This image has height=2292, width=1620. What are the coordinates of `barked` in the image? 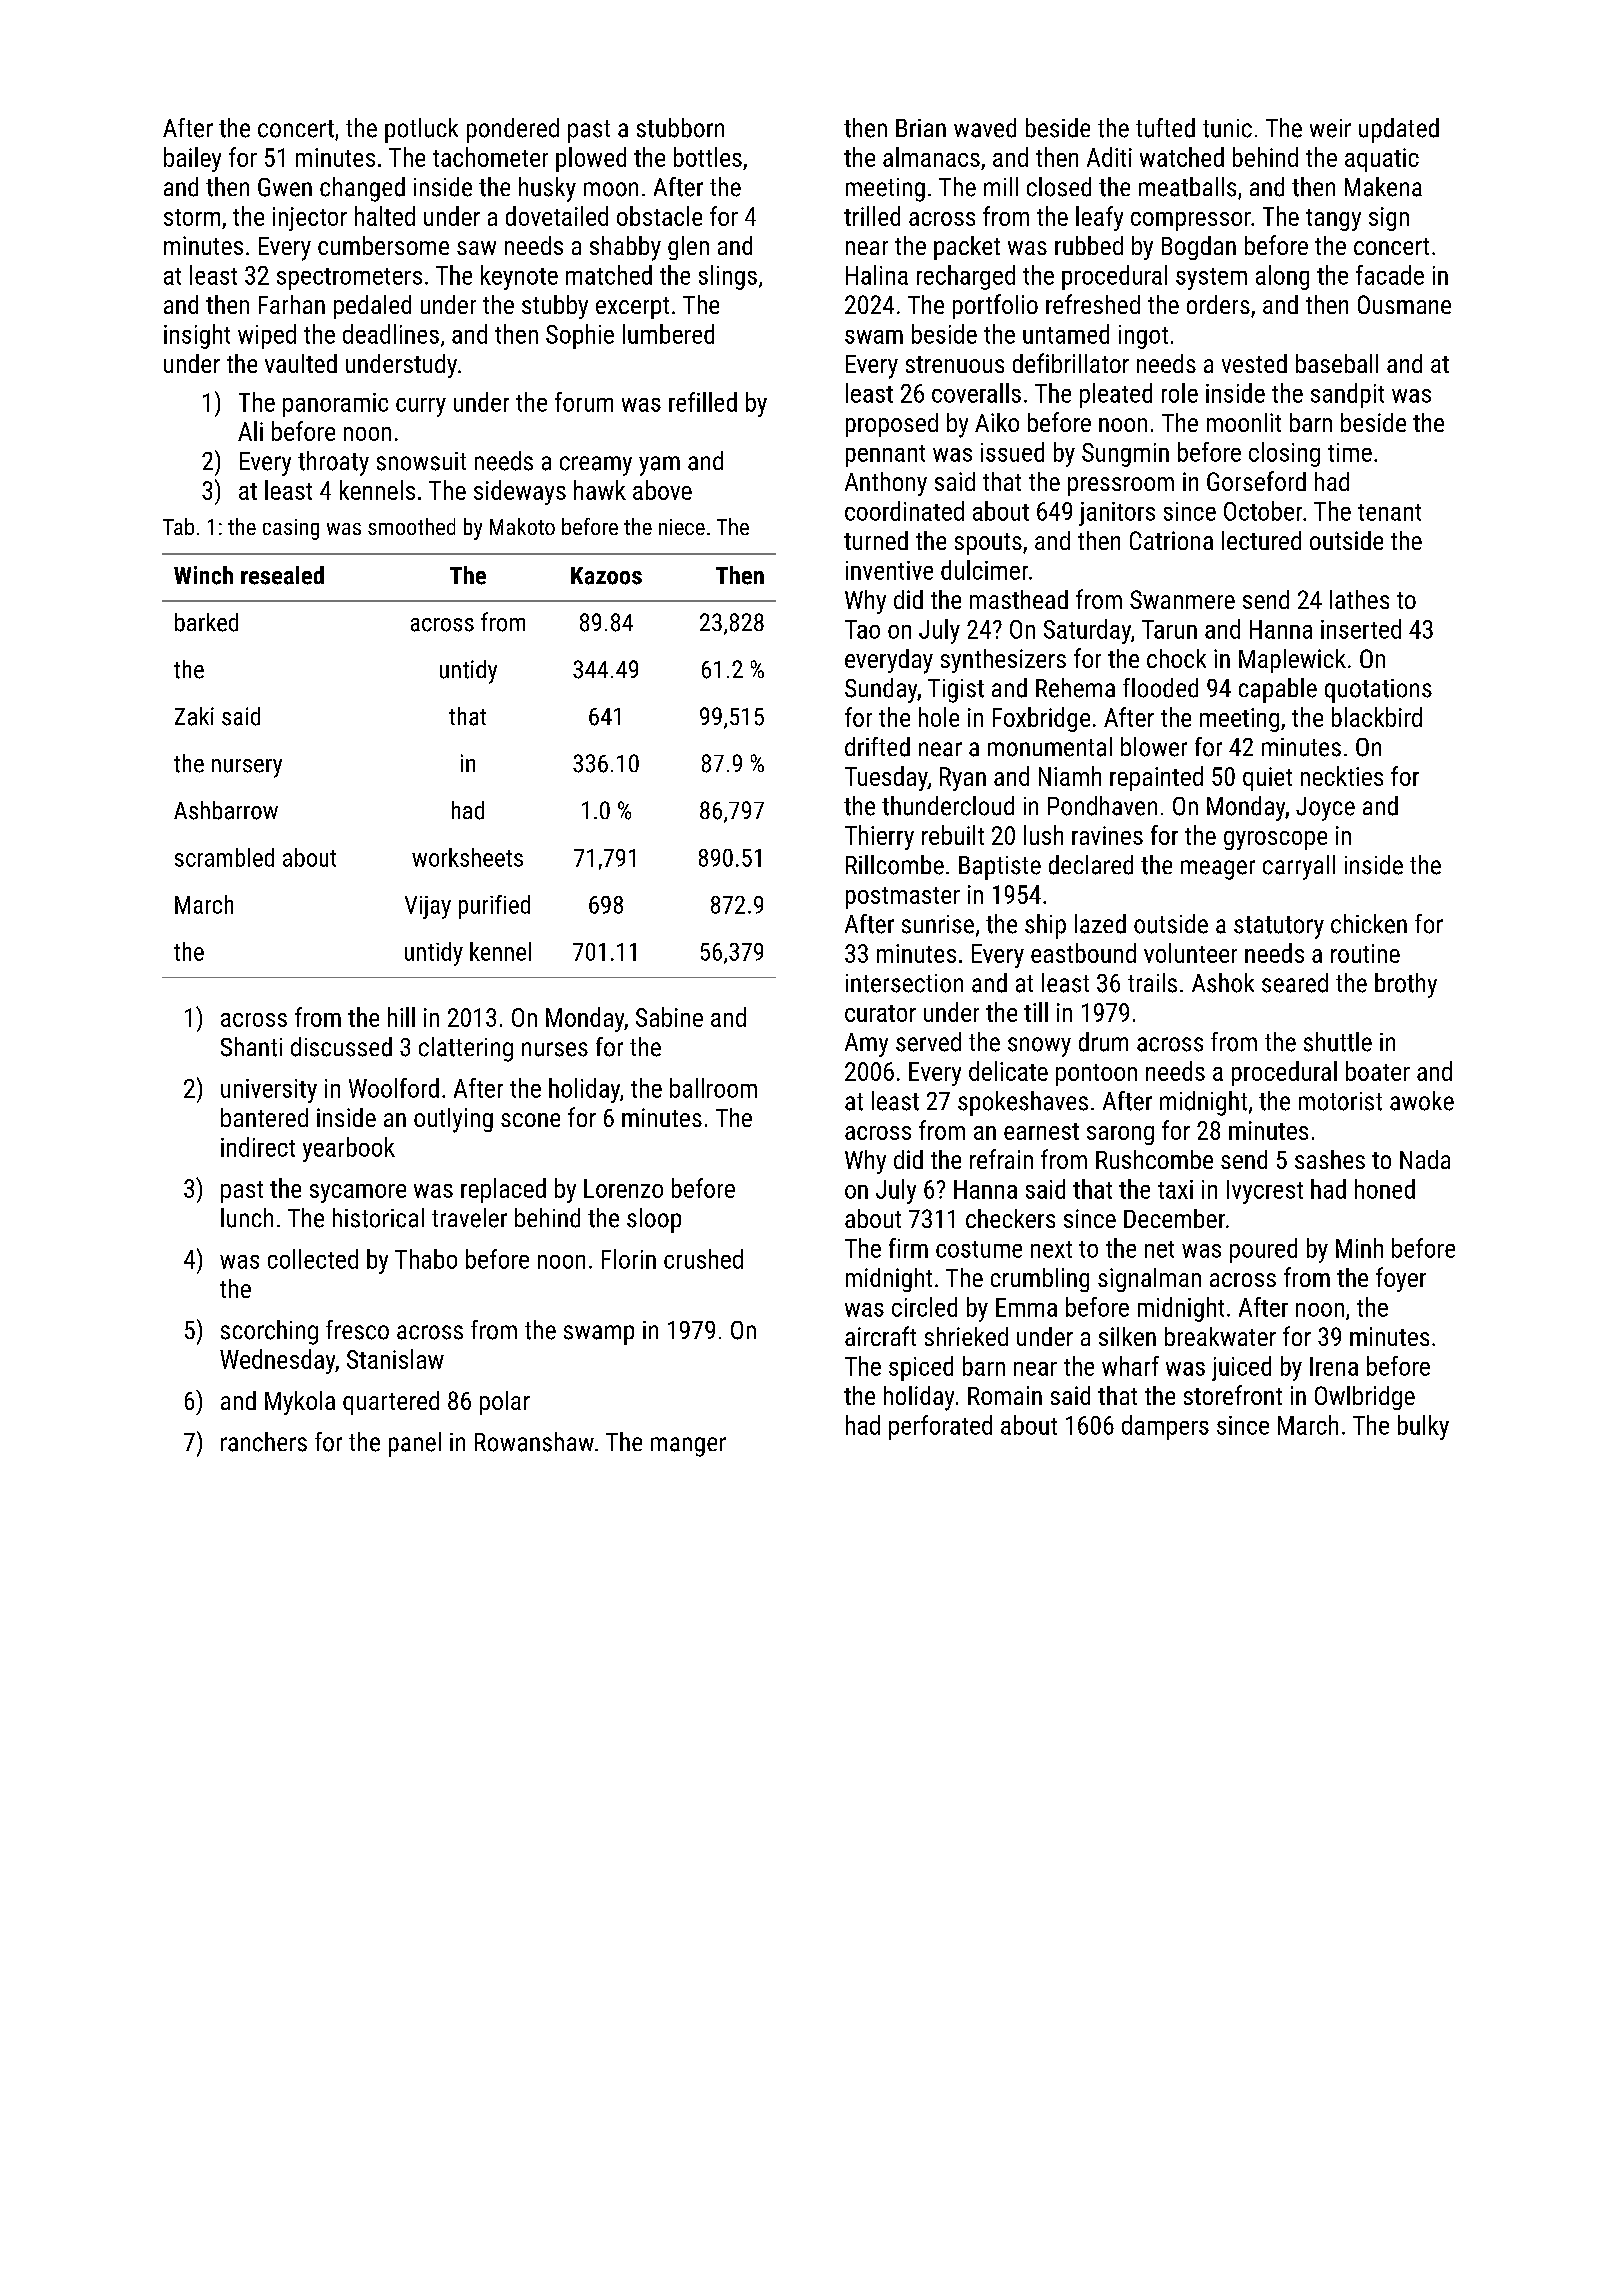 It's located at (206, 622).
